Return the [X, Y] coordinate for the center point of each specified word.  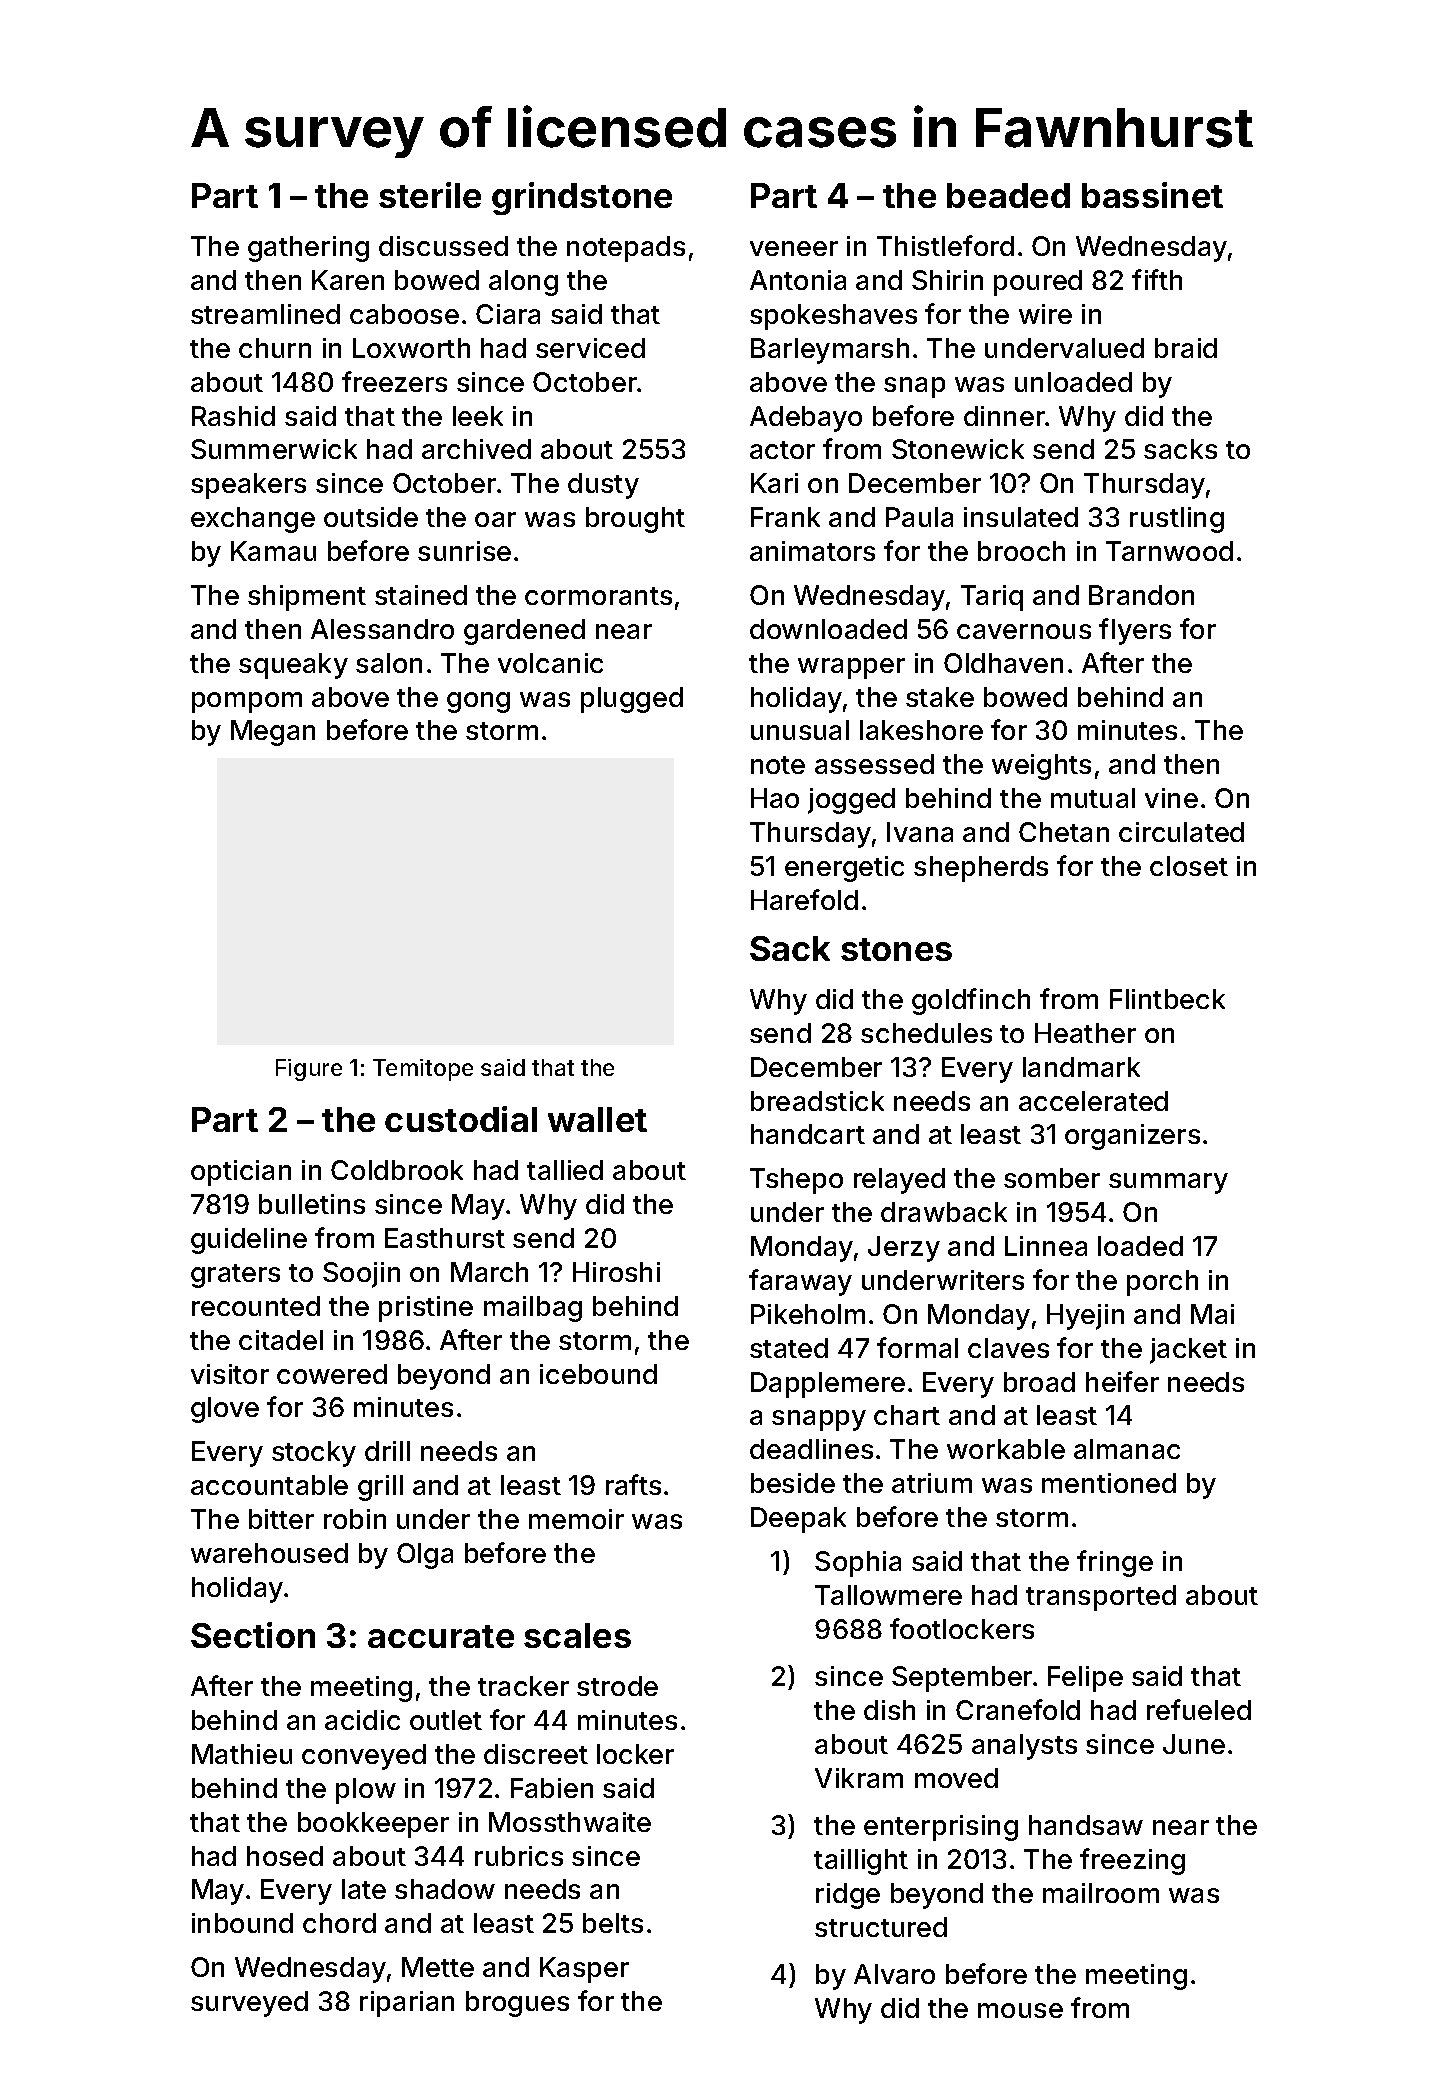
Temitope [423, 1070]
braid [1186, 348]
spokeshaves [833, 317]
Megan [273, 733]
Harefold [804, 899]
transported [1101, 1598]
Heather [1085, 1033]
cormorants [598, 596]
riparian [407, 2004]
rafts [633, 1484]
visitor [230, 1374]
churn [275, 348]
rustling [1177, 520]
